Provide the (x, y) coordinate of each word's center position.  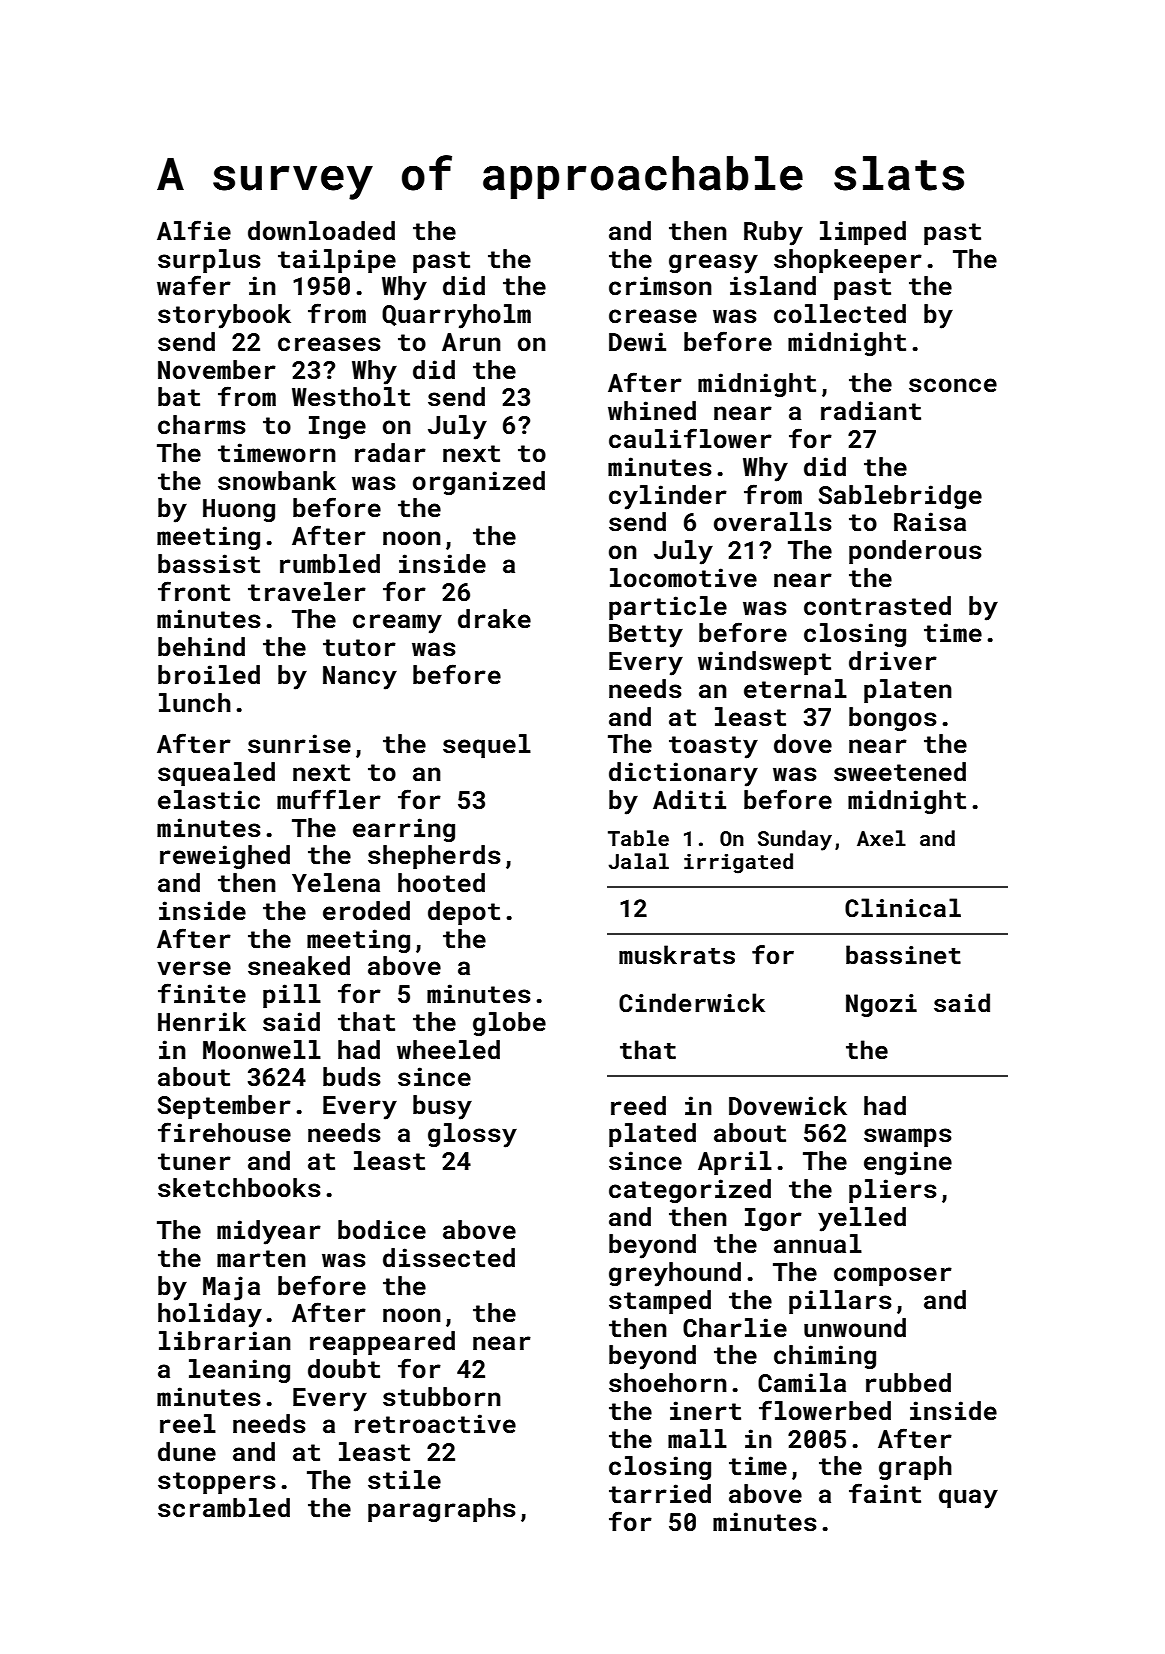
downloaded (321, 231)
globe (509, 1024)
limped (863, 233)
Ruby (773, 233)
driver (893, 660)
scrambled (224, 1508)
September (224, 1107)
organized (479, 483)
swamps (908, 1137)
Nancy (360, 678)
